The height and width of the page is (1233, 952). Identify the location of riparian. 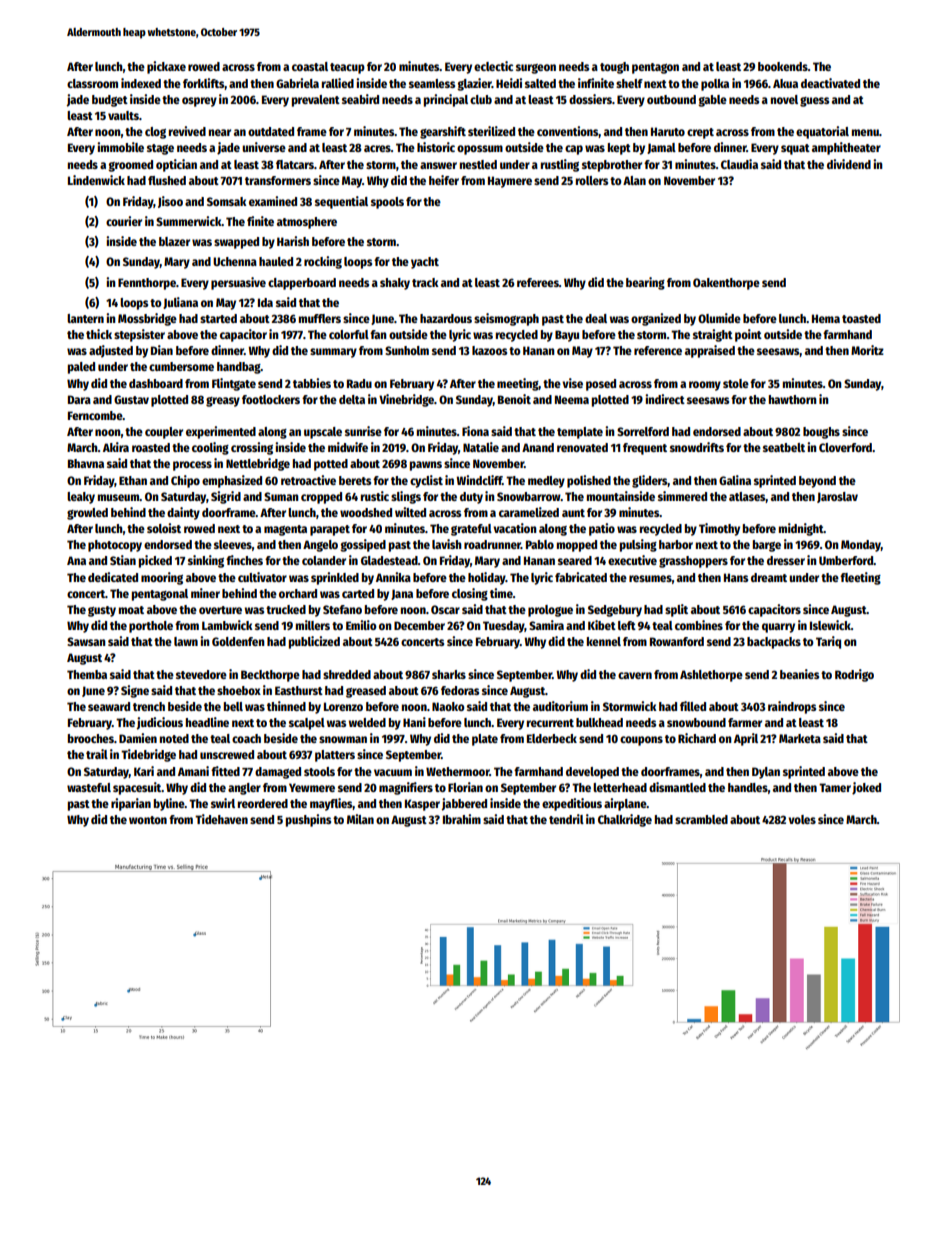
(131, 804).
